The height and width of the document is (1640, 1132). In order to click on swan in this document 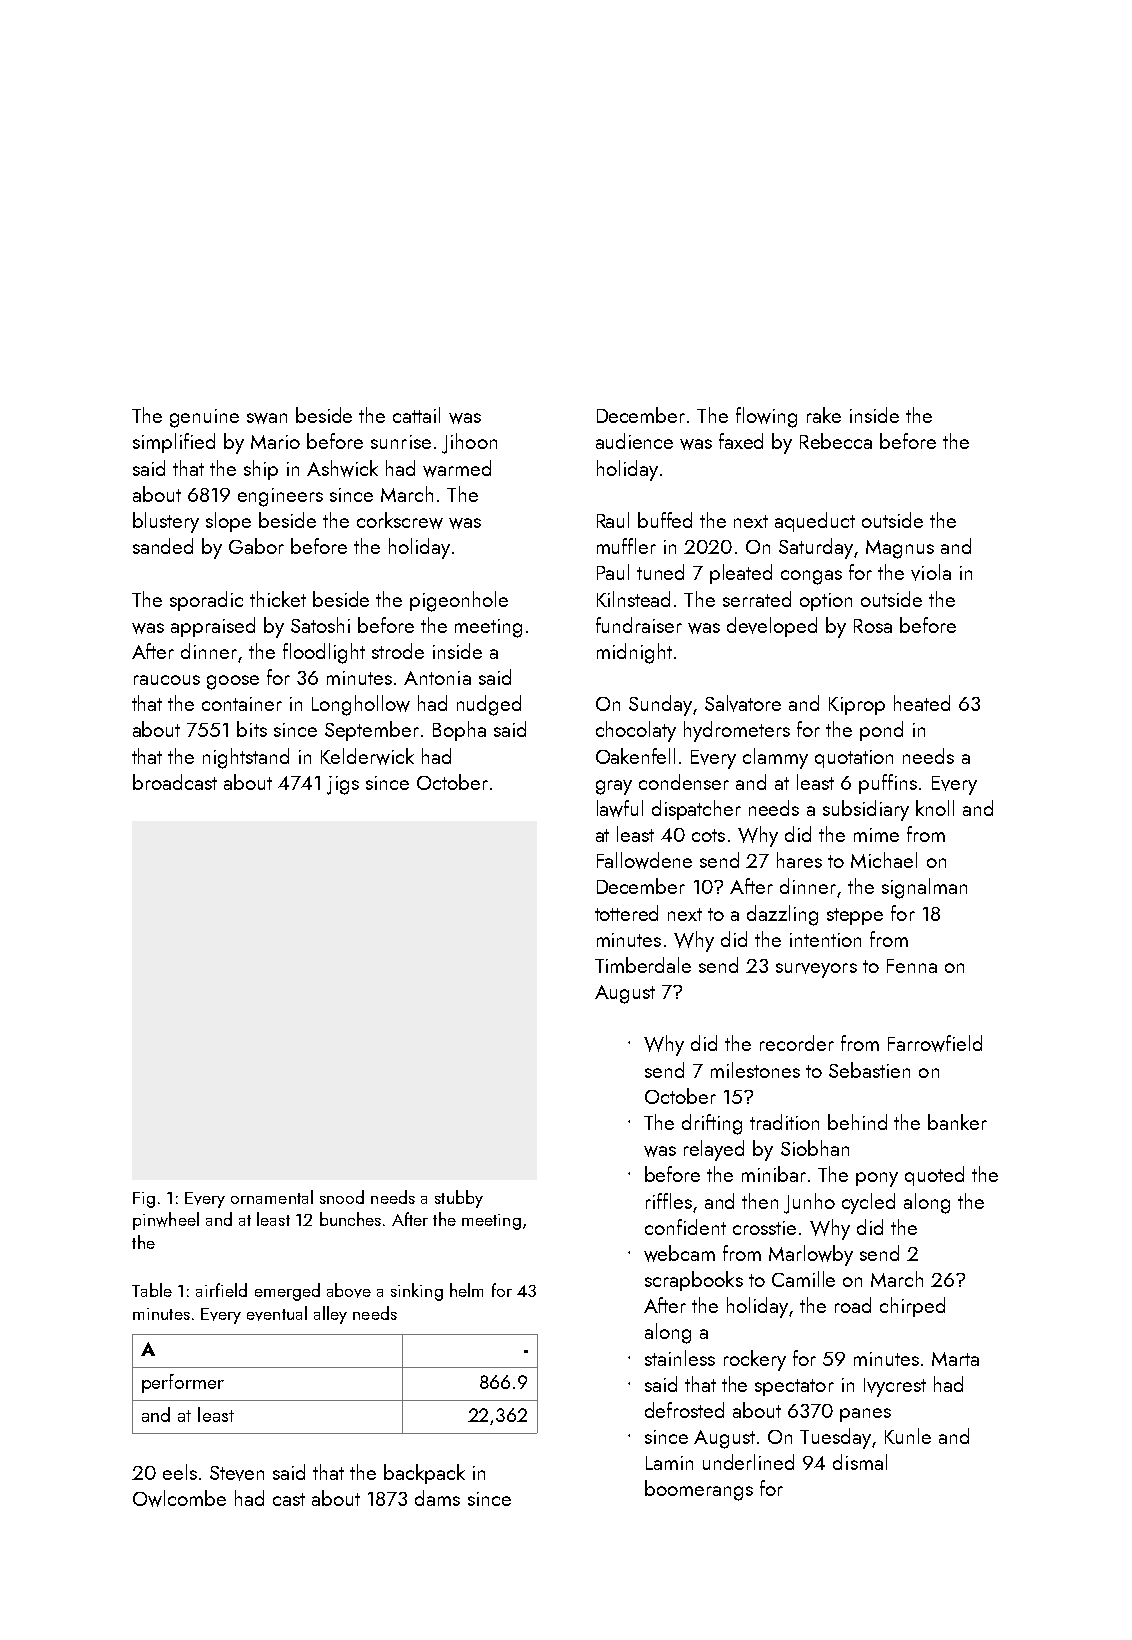, I will do `click(267, 418)`.
